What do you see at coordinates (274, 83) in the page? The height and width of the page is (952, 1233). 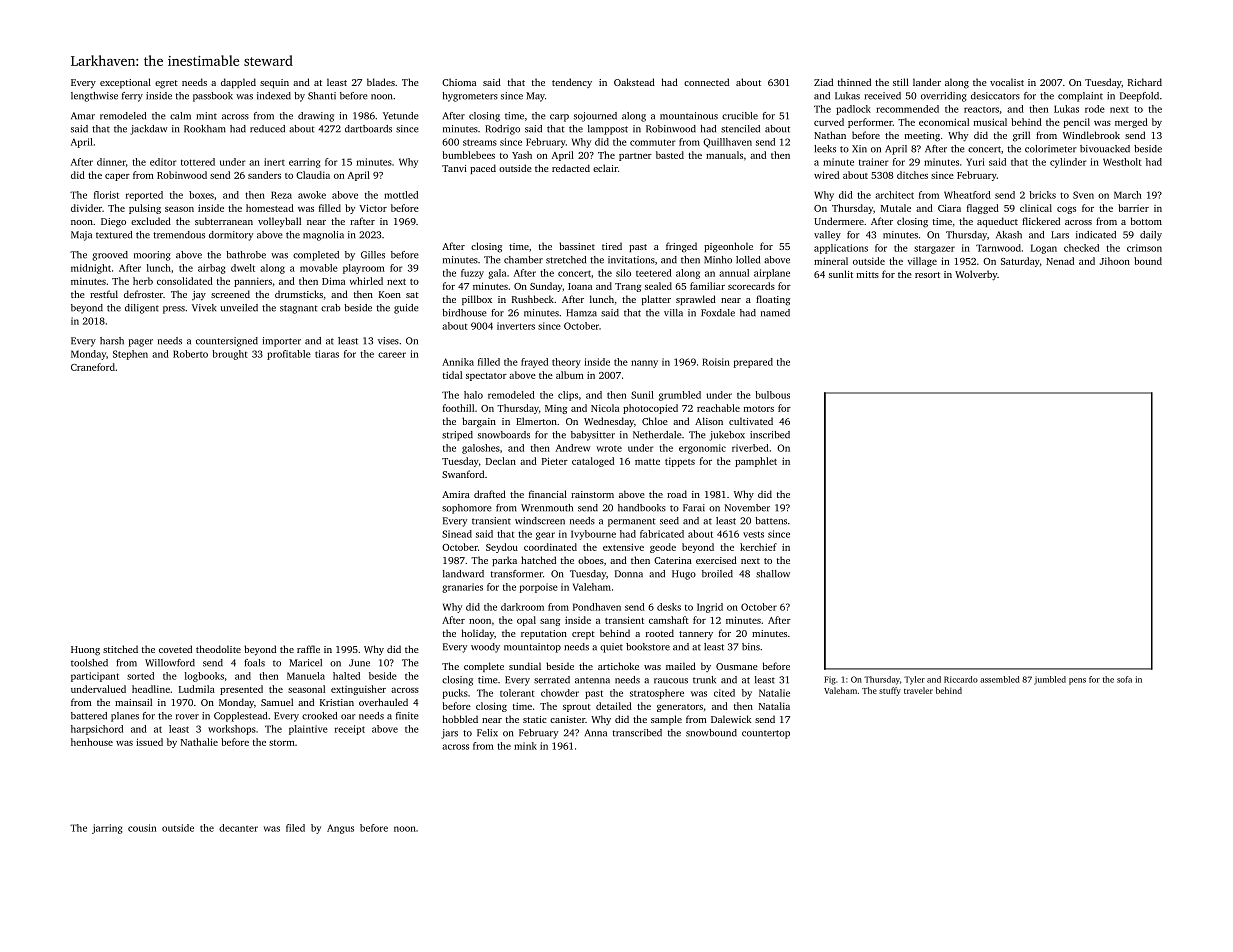 I see `sequin` at bounding box center [274, 83].
